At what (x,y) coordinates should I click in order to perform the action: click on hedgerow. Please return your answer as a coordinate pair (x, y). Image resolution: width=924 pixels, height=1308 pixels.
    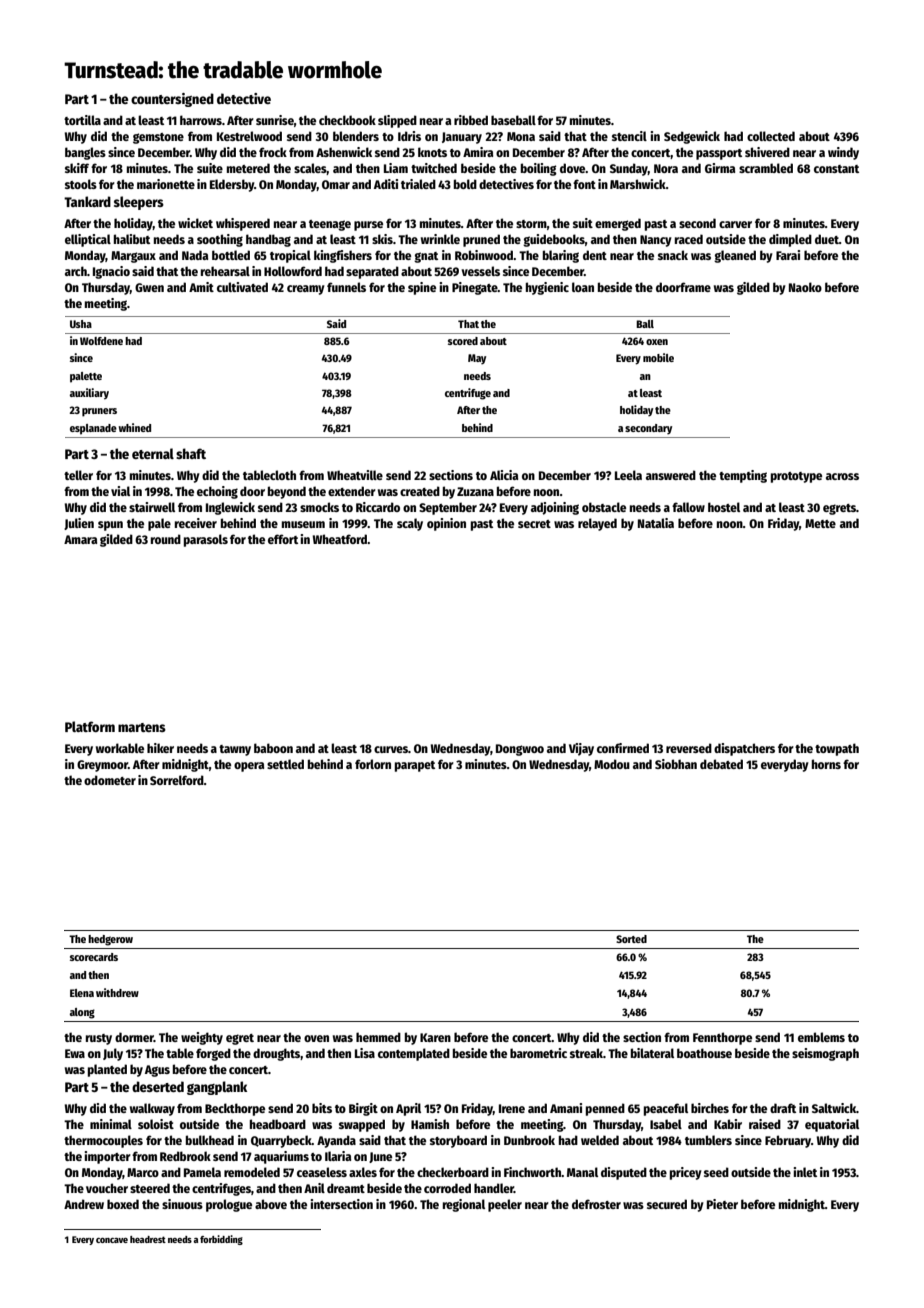
    Looking at the image, I should click on (110, 940).
